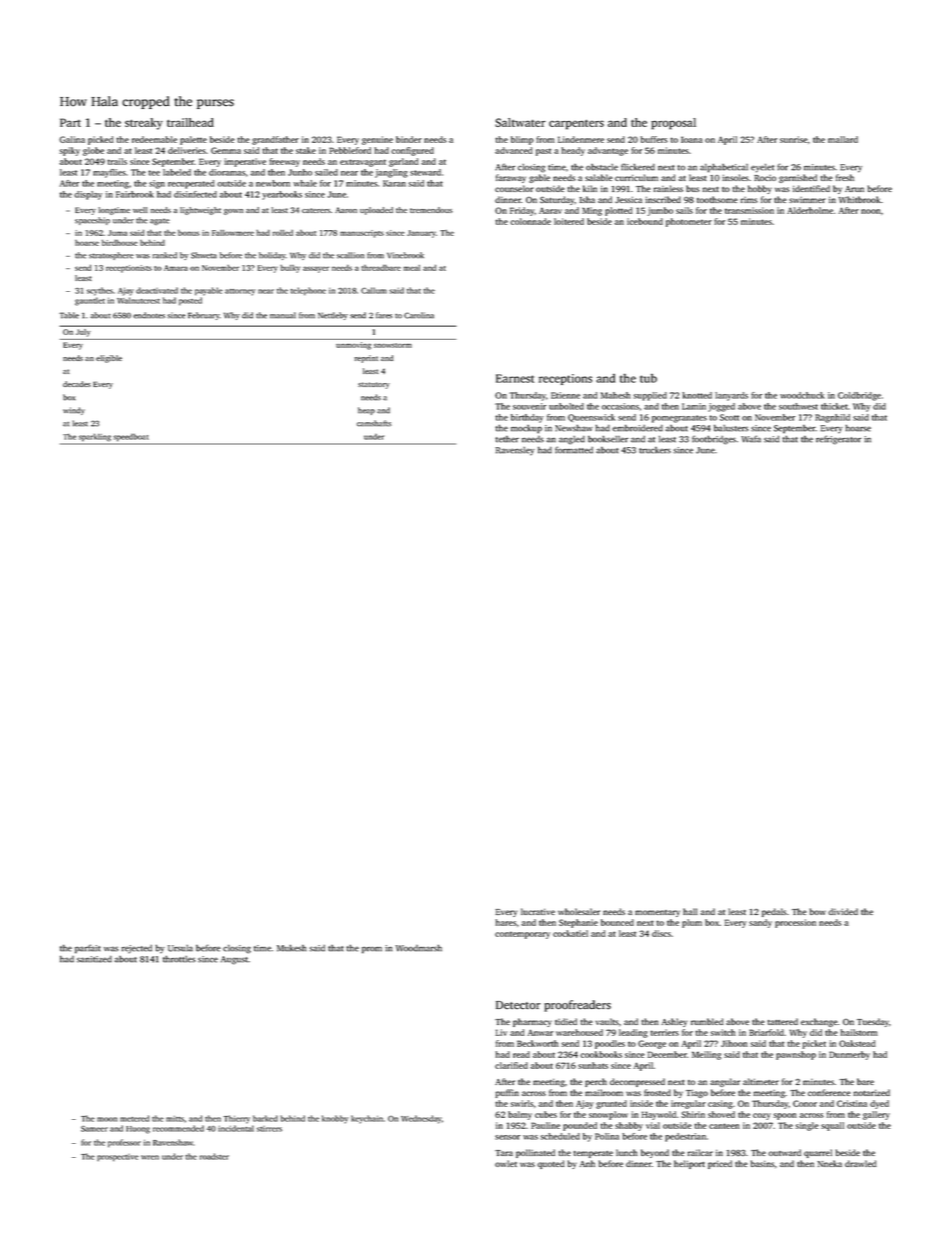 The width and height of the page is (952, 1233). I want to click on camshafts, so click(374, 423).
